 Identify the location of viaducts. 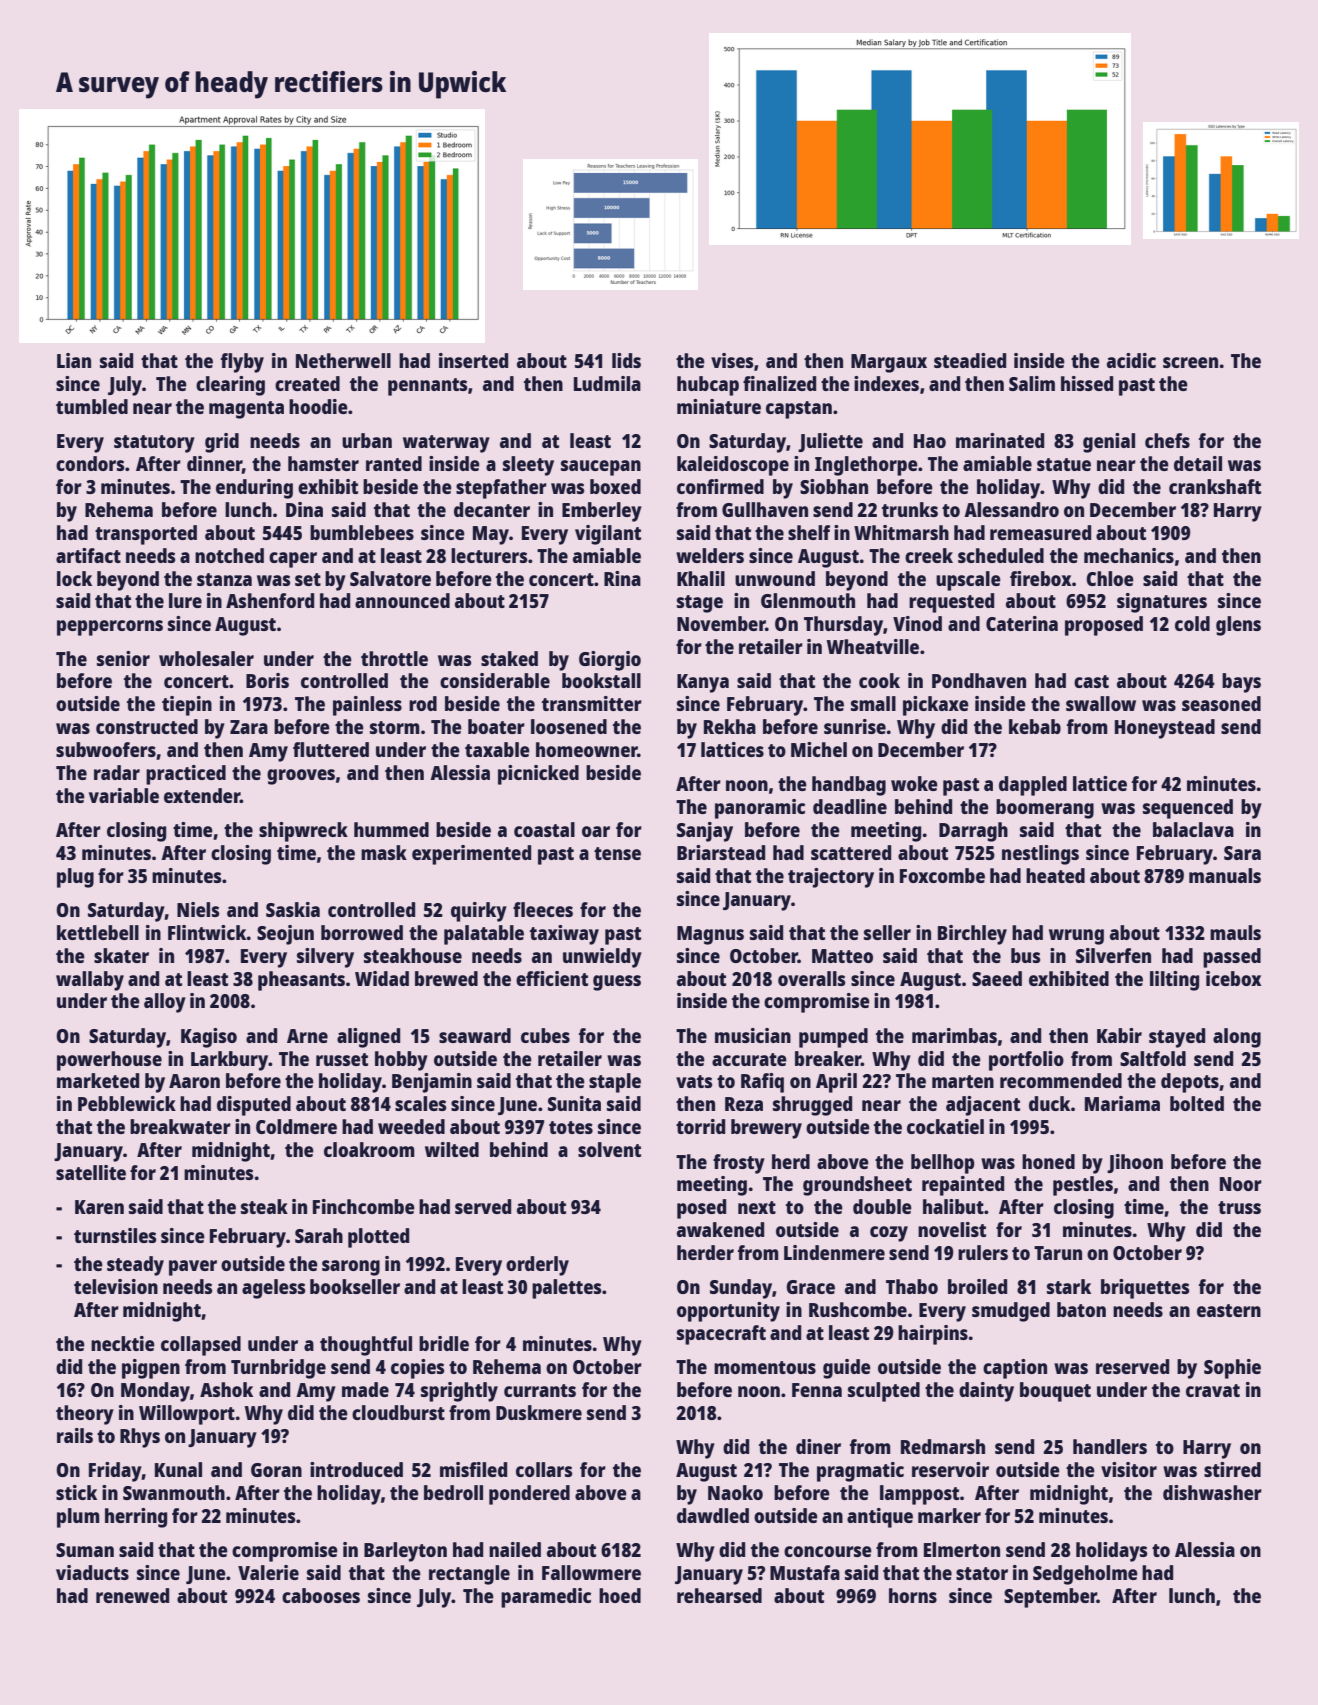
(92, 1572).
